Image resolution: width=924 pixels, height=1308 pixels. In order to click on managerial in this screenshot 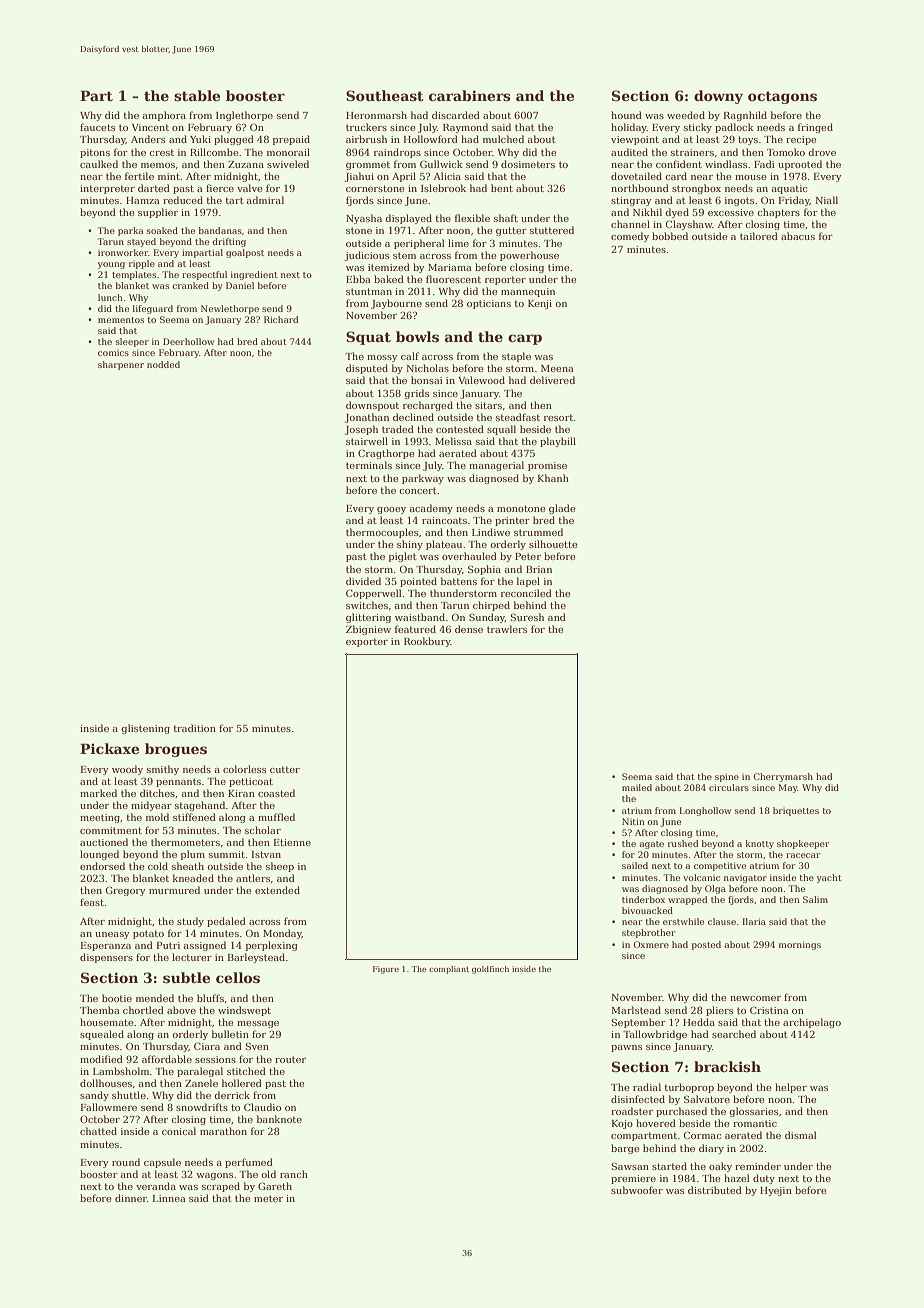, I will do `click(496, 466)`.
